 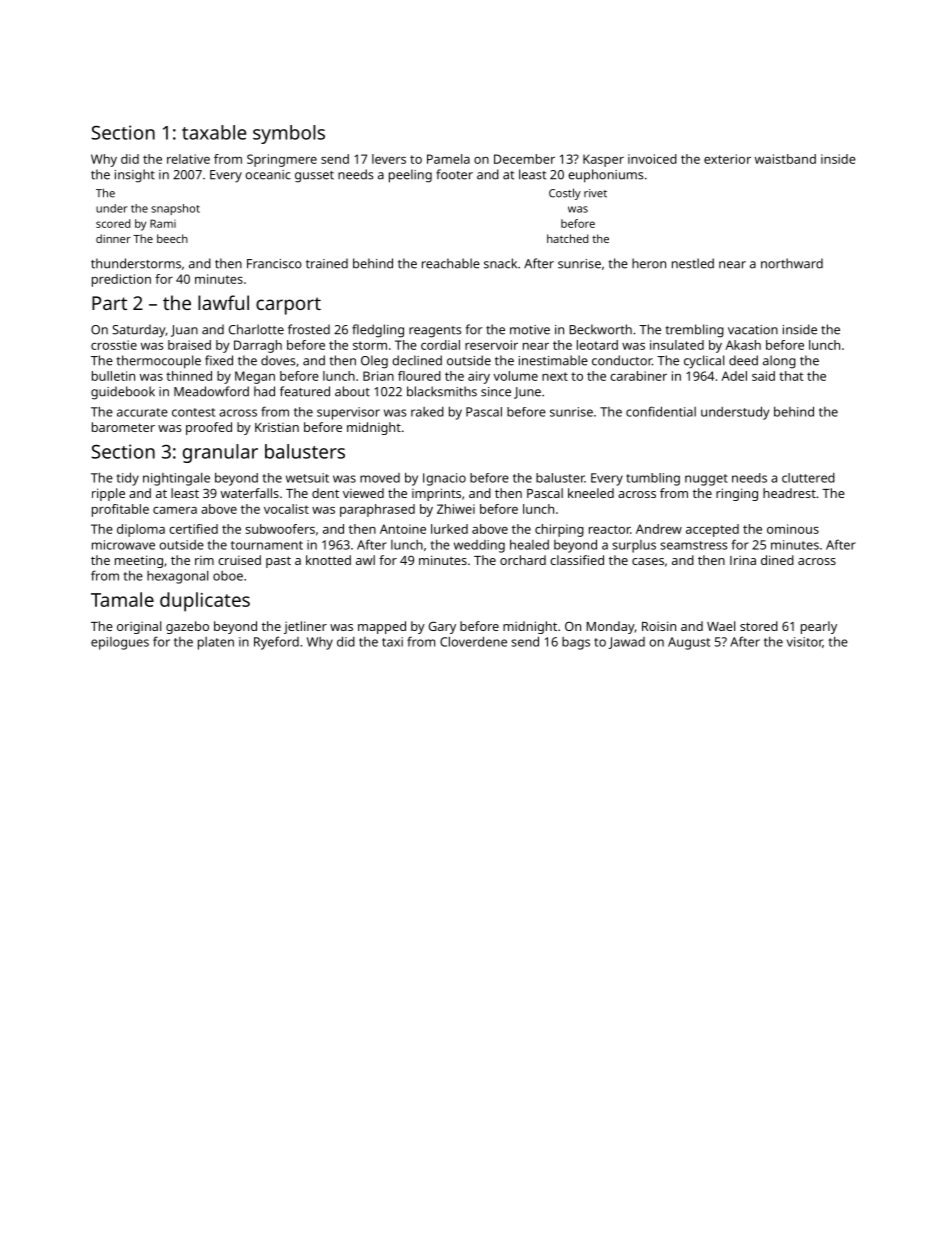 What do you see at coordinates (274, 264) in the page?
I see `Francisco` at bounding box center [274, 264].
